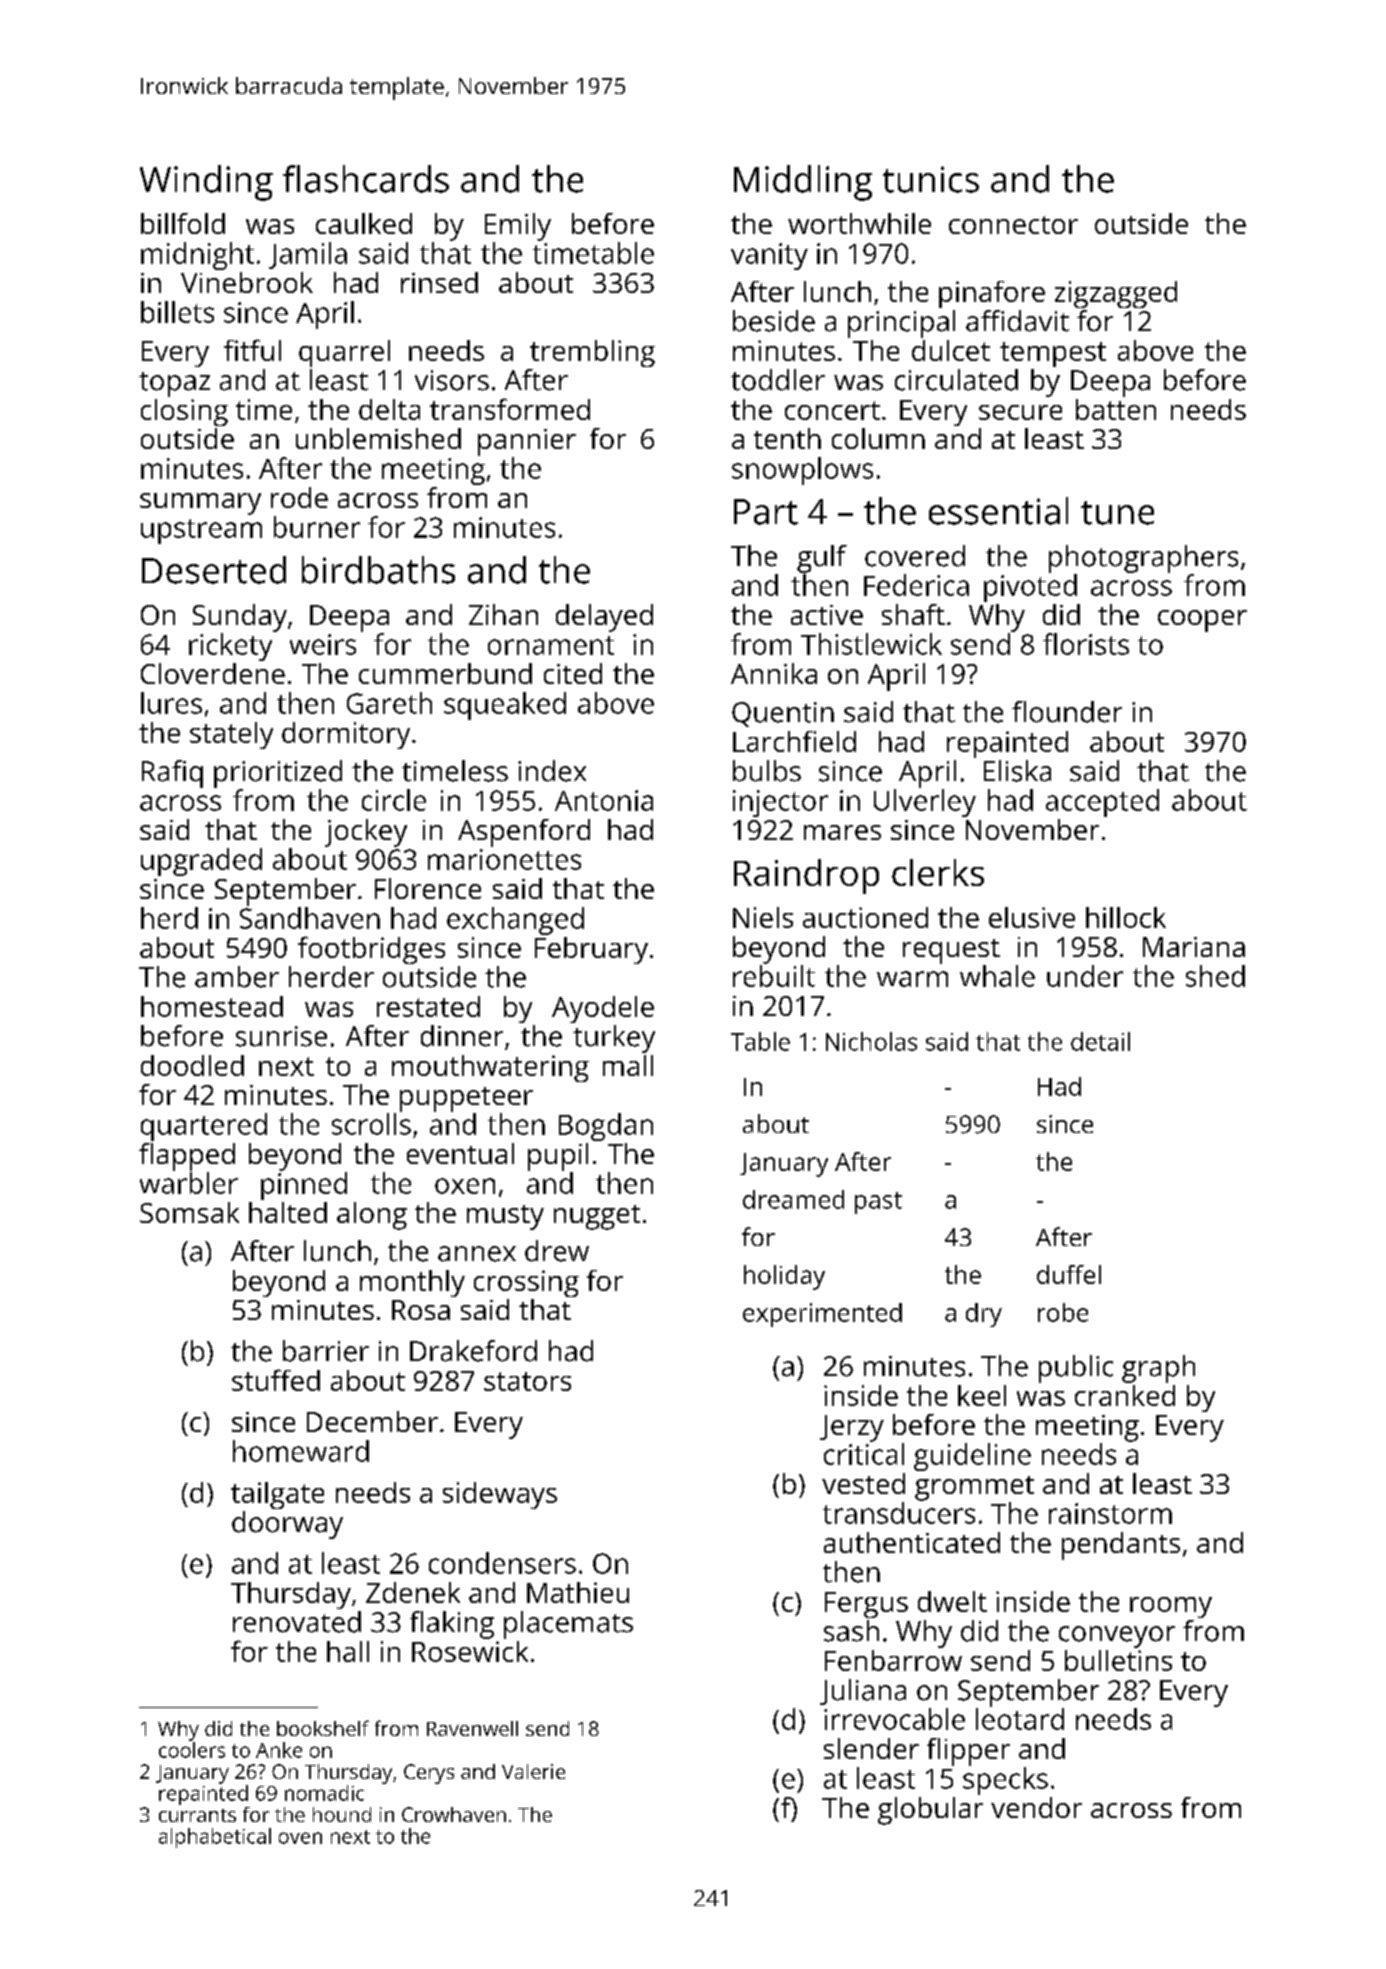  I want to click on slender, so click(871, 1748).
